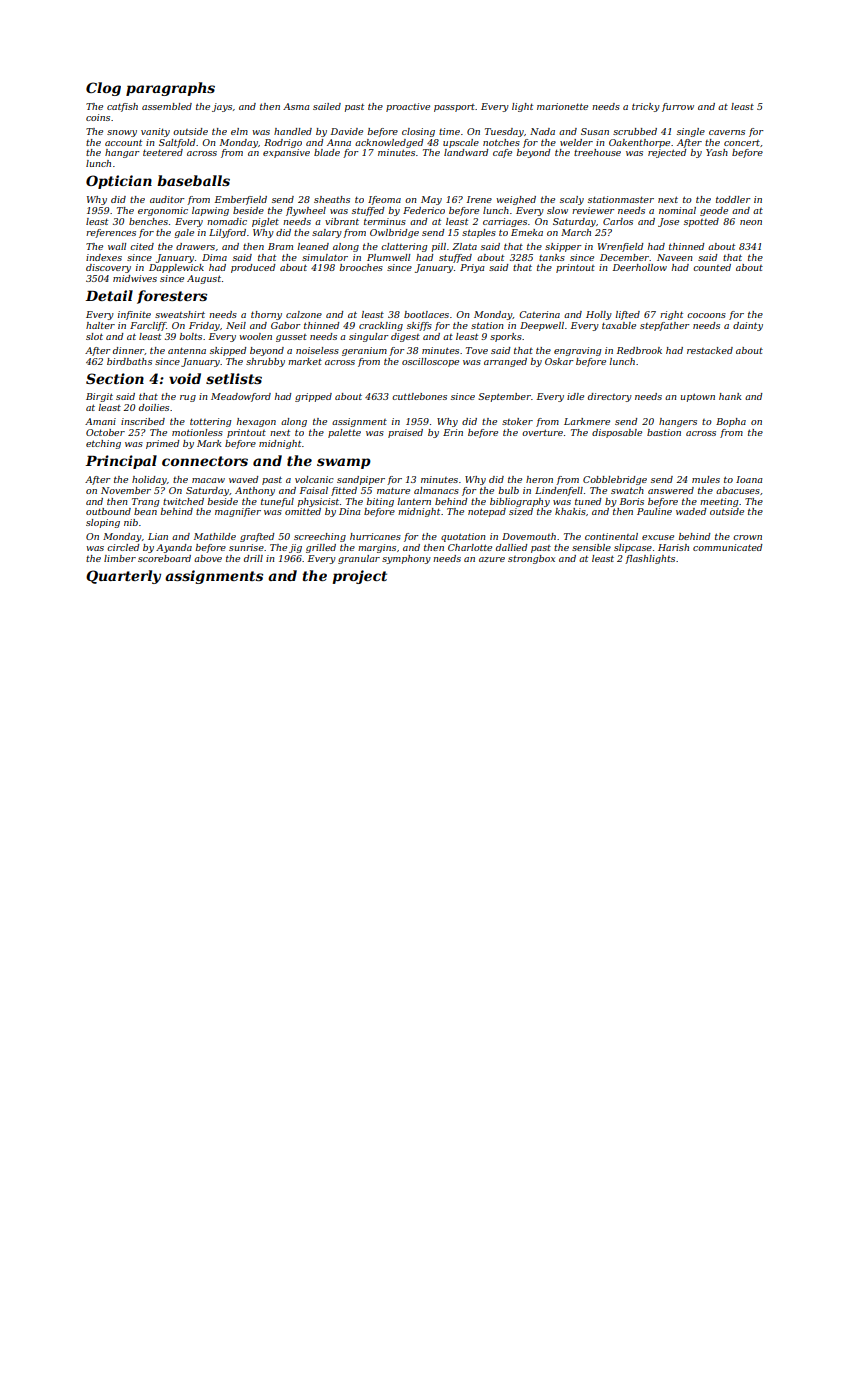 The height and width of the document is (1400, 849). What do you see at coordinates (188, 398) in the document?
I see `rug` at bounding box center [188, 398].
